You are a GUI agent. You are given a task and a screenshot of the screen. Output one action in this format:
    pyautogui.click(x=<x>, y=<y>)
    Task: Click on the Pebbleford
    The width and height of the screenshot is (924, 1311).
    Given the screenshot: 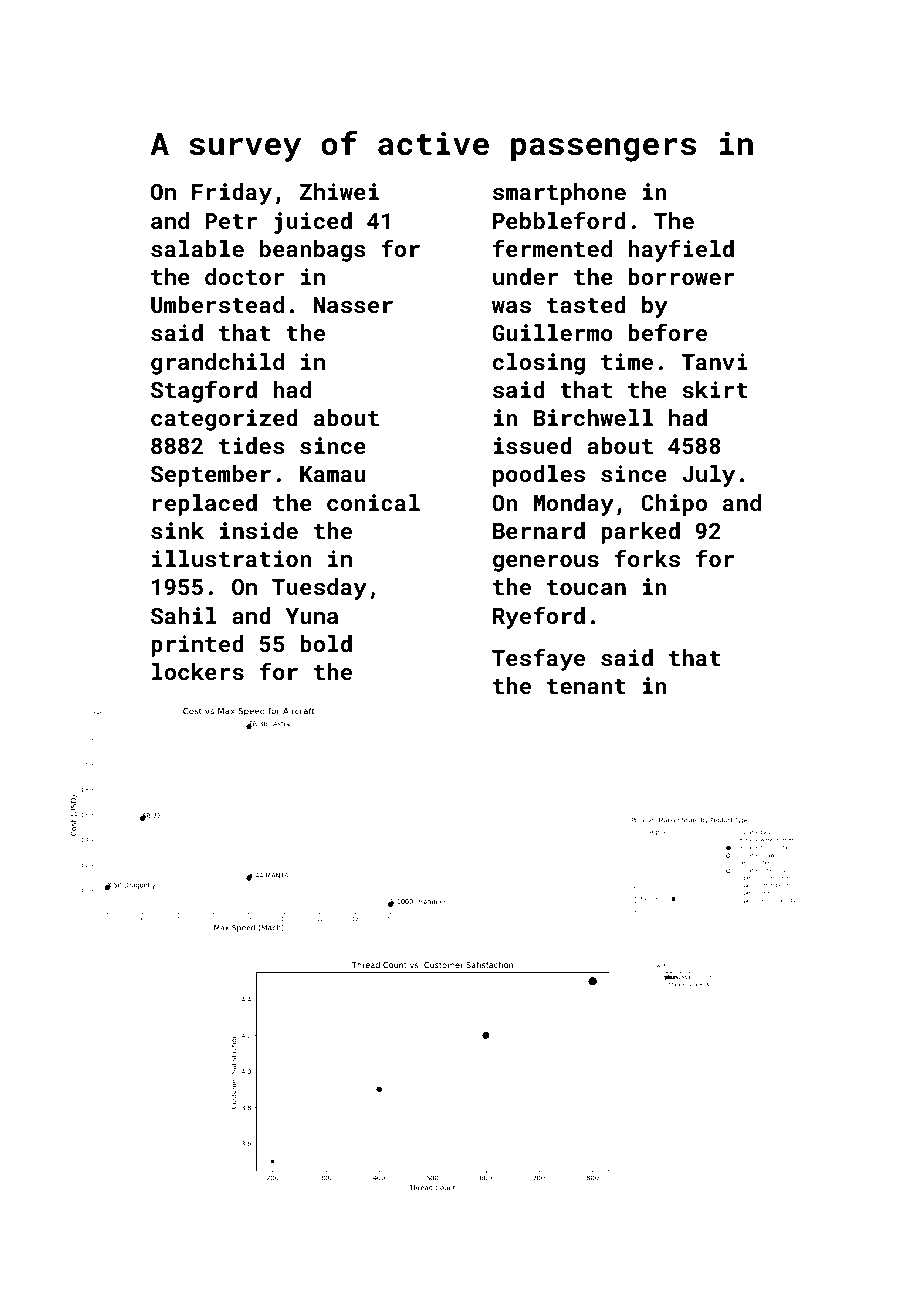 What is the action you would take?
    pyautogui.click(x=559, y=220)
